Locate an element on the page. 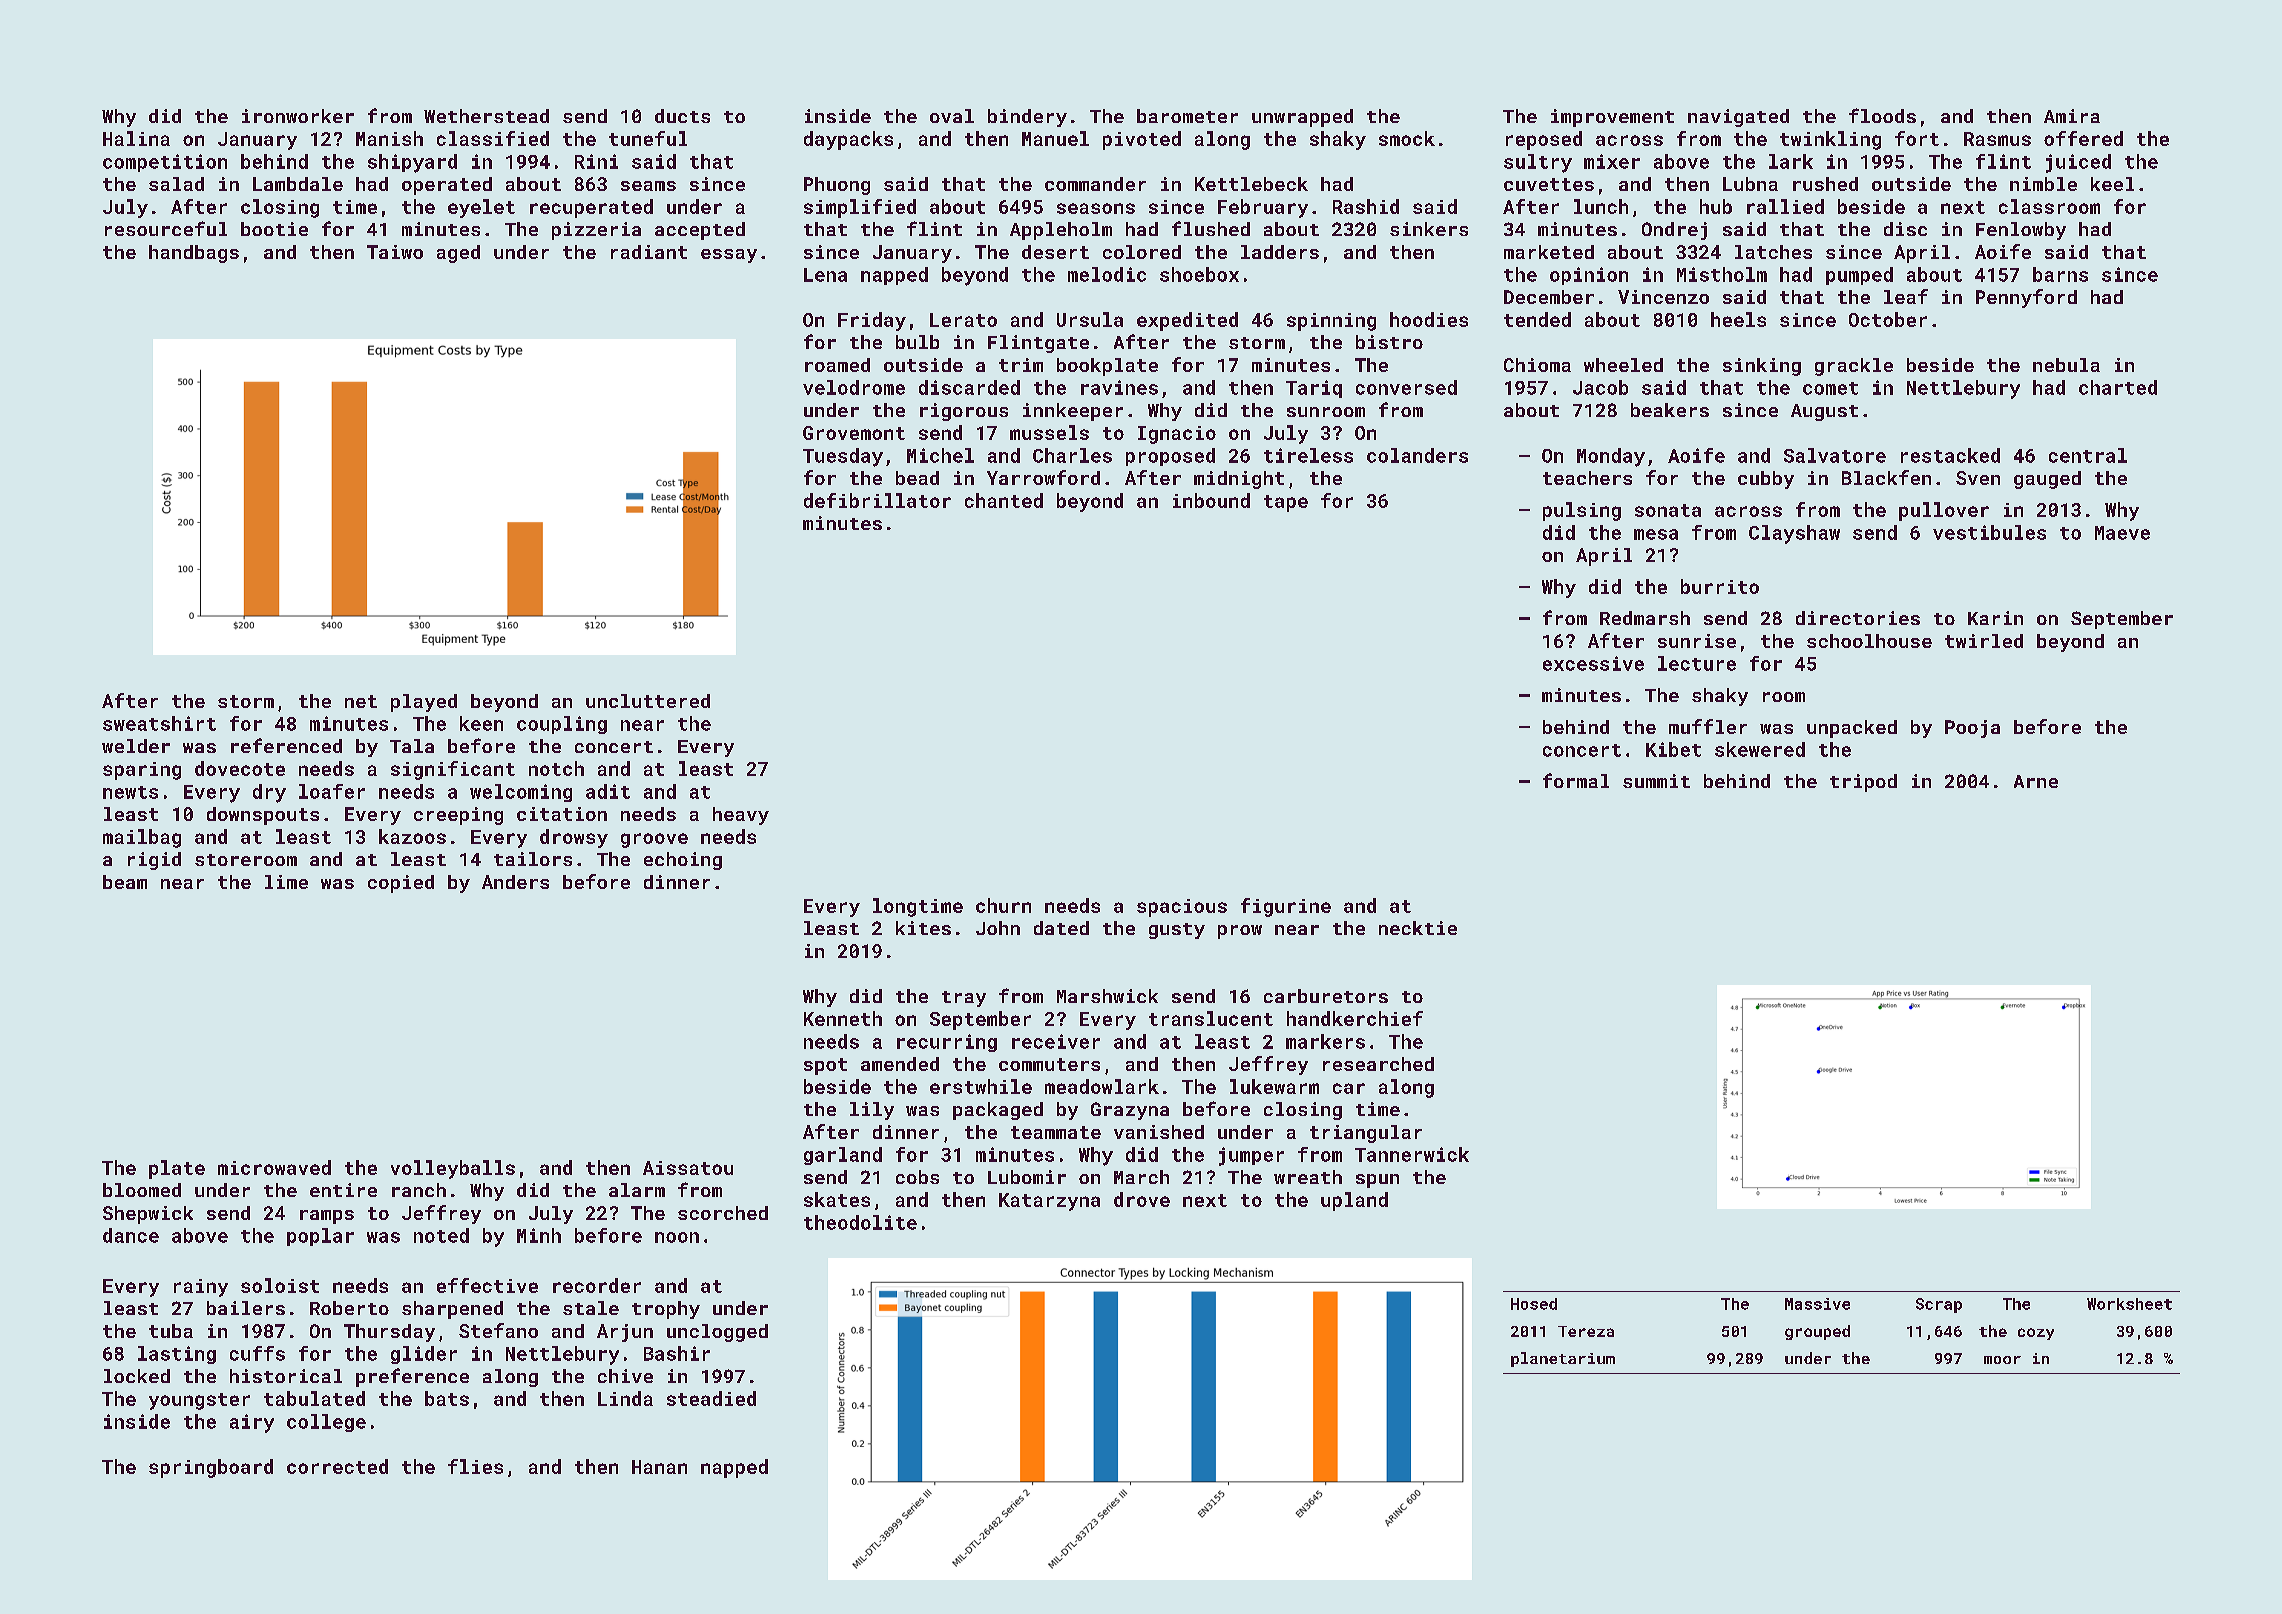 The image size is (2282, 1614). excessive is located at coordinates (1593, 663).
